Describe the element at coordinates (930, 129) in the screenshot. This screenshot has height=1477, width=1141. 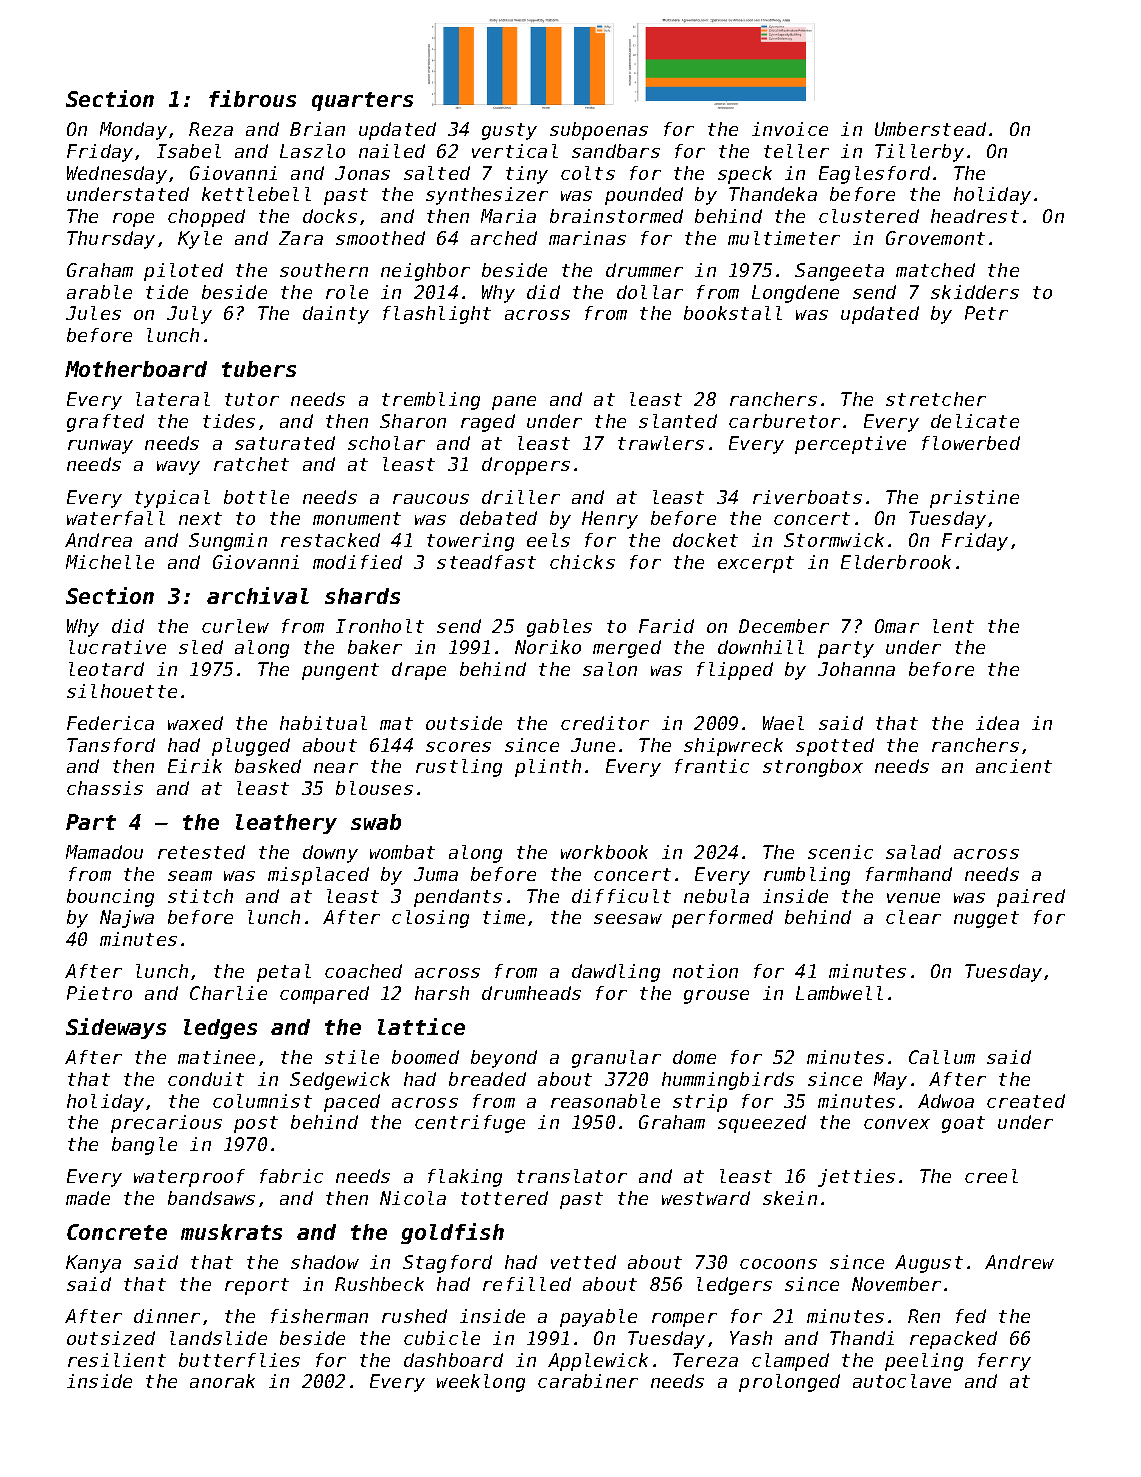
I see `Umberstead` at that location.
